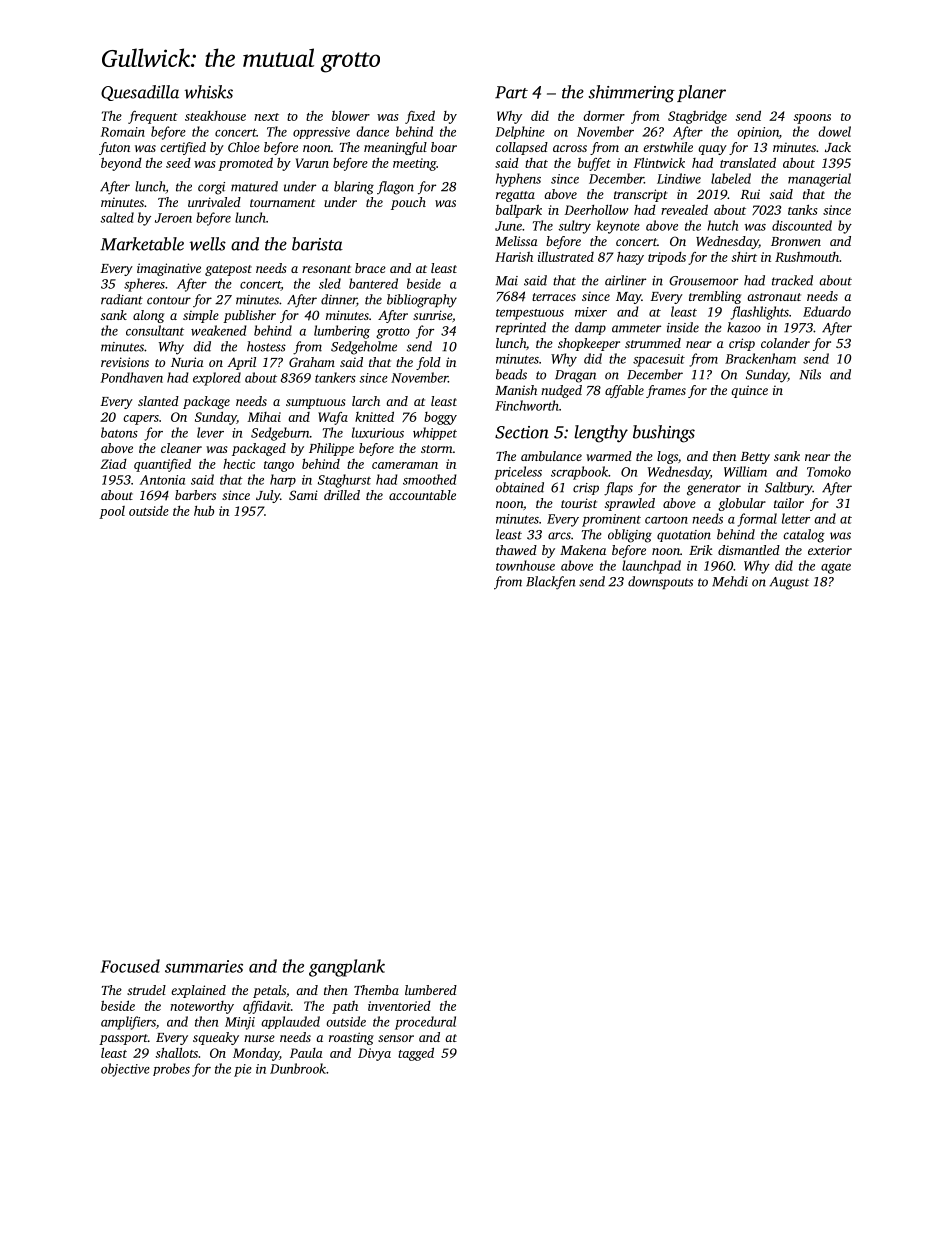 The image size is (952, 1233). What do you see at coordinates (125, 1070) in the screenshot?
I see `objective` at bounding box center [125, 1070].
